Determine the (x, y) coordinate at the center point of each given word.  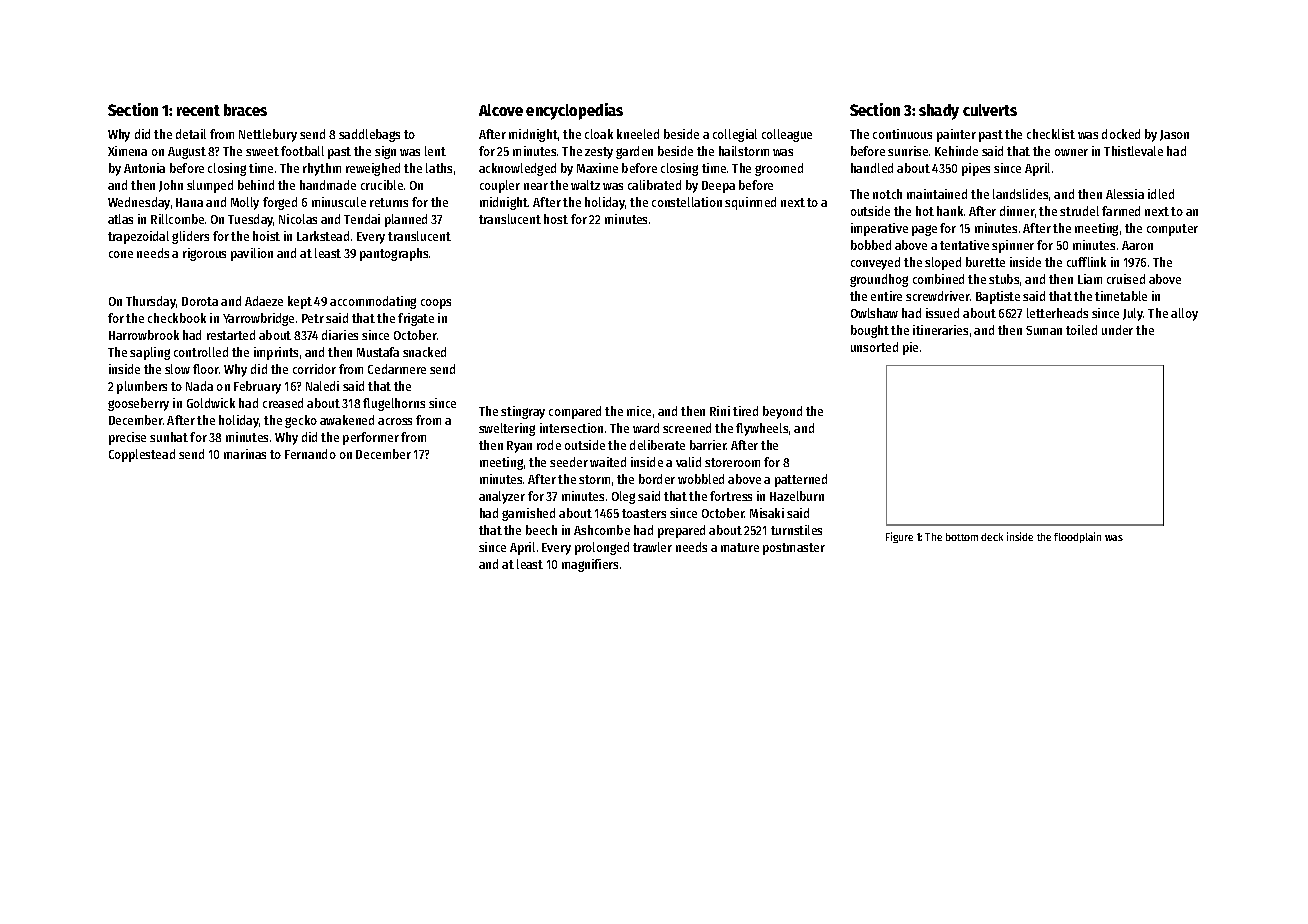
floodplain (1077, 537)
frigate (416, 319)
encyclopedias (574, 111)
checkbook (177, 318)
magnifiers (590, 565)
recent (198, 110)
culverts (990, 110)
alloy (1184, 314)
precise (127, 438)
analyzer (502, 497)
